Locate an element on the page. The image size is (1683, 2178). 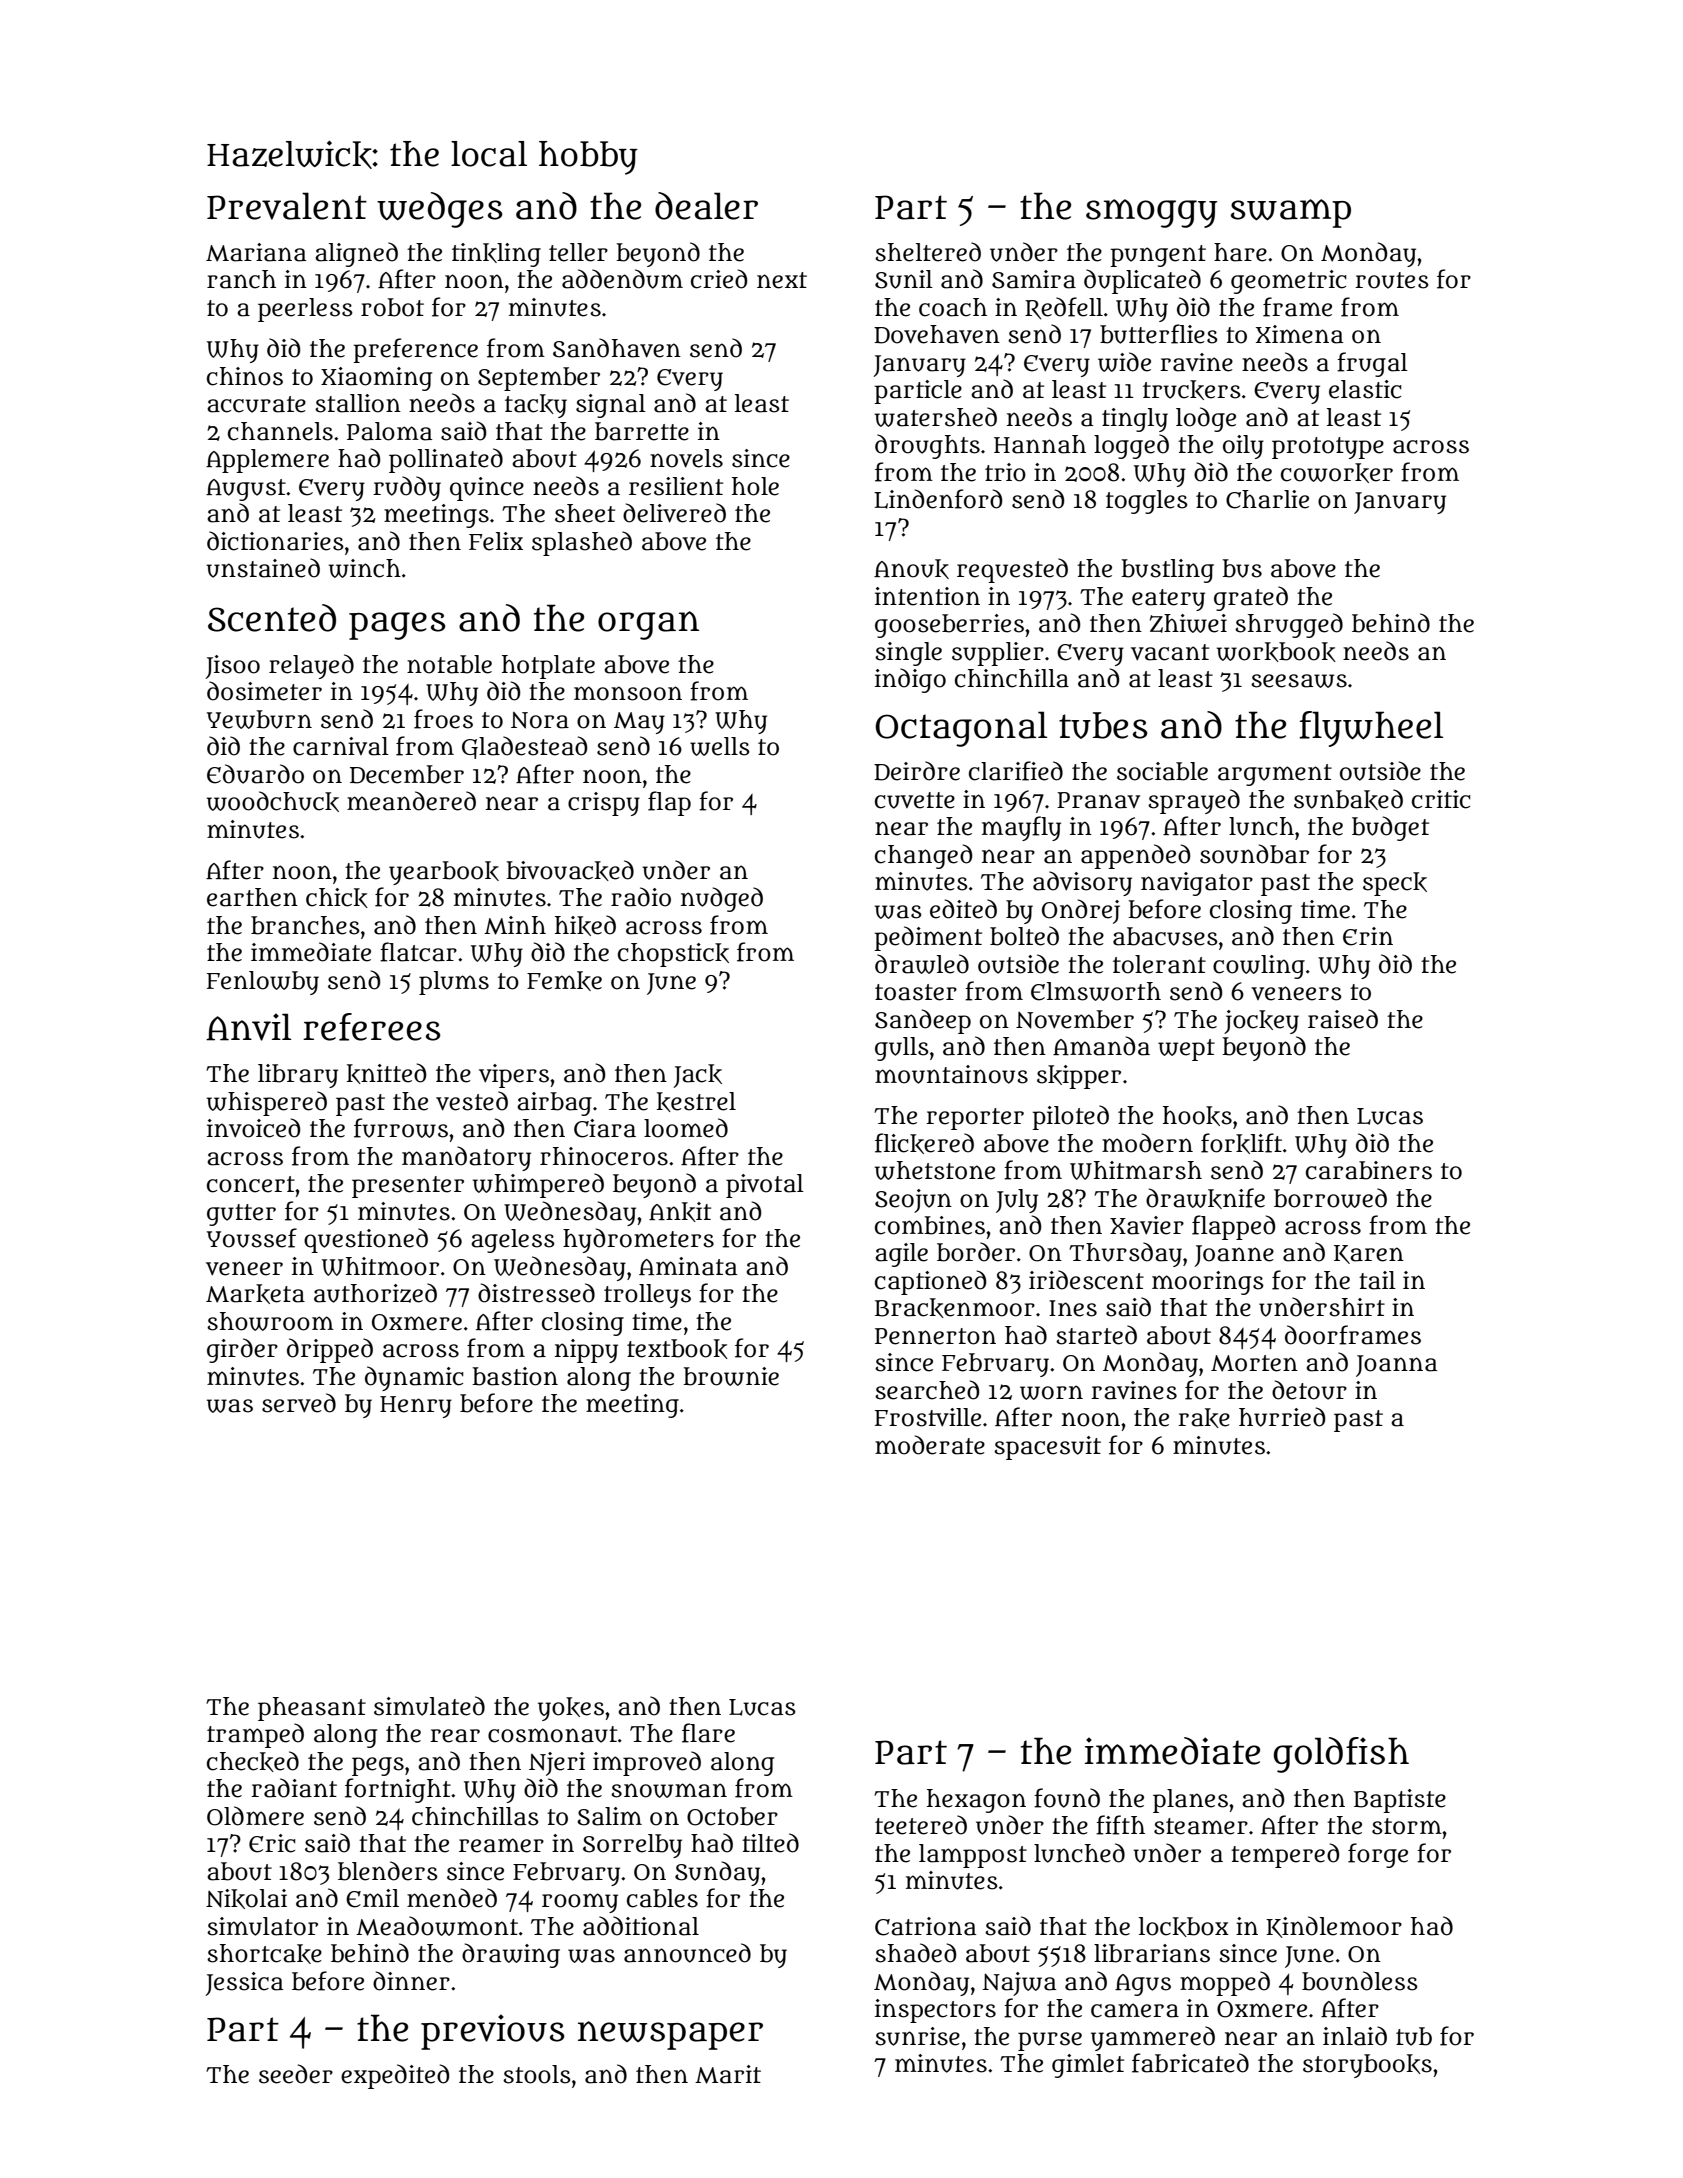
delivered is located at coordinates (674, 513).
